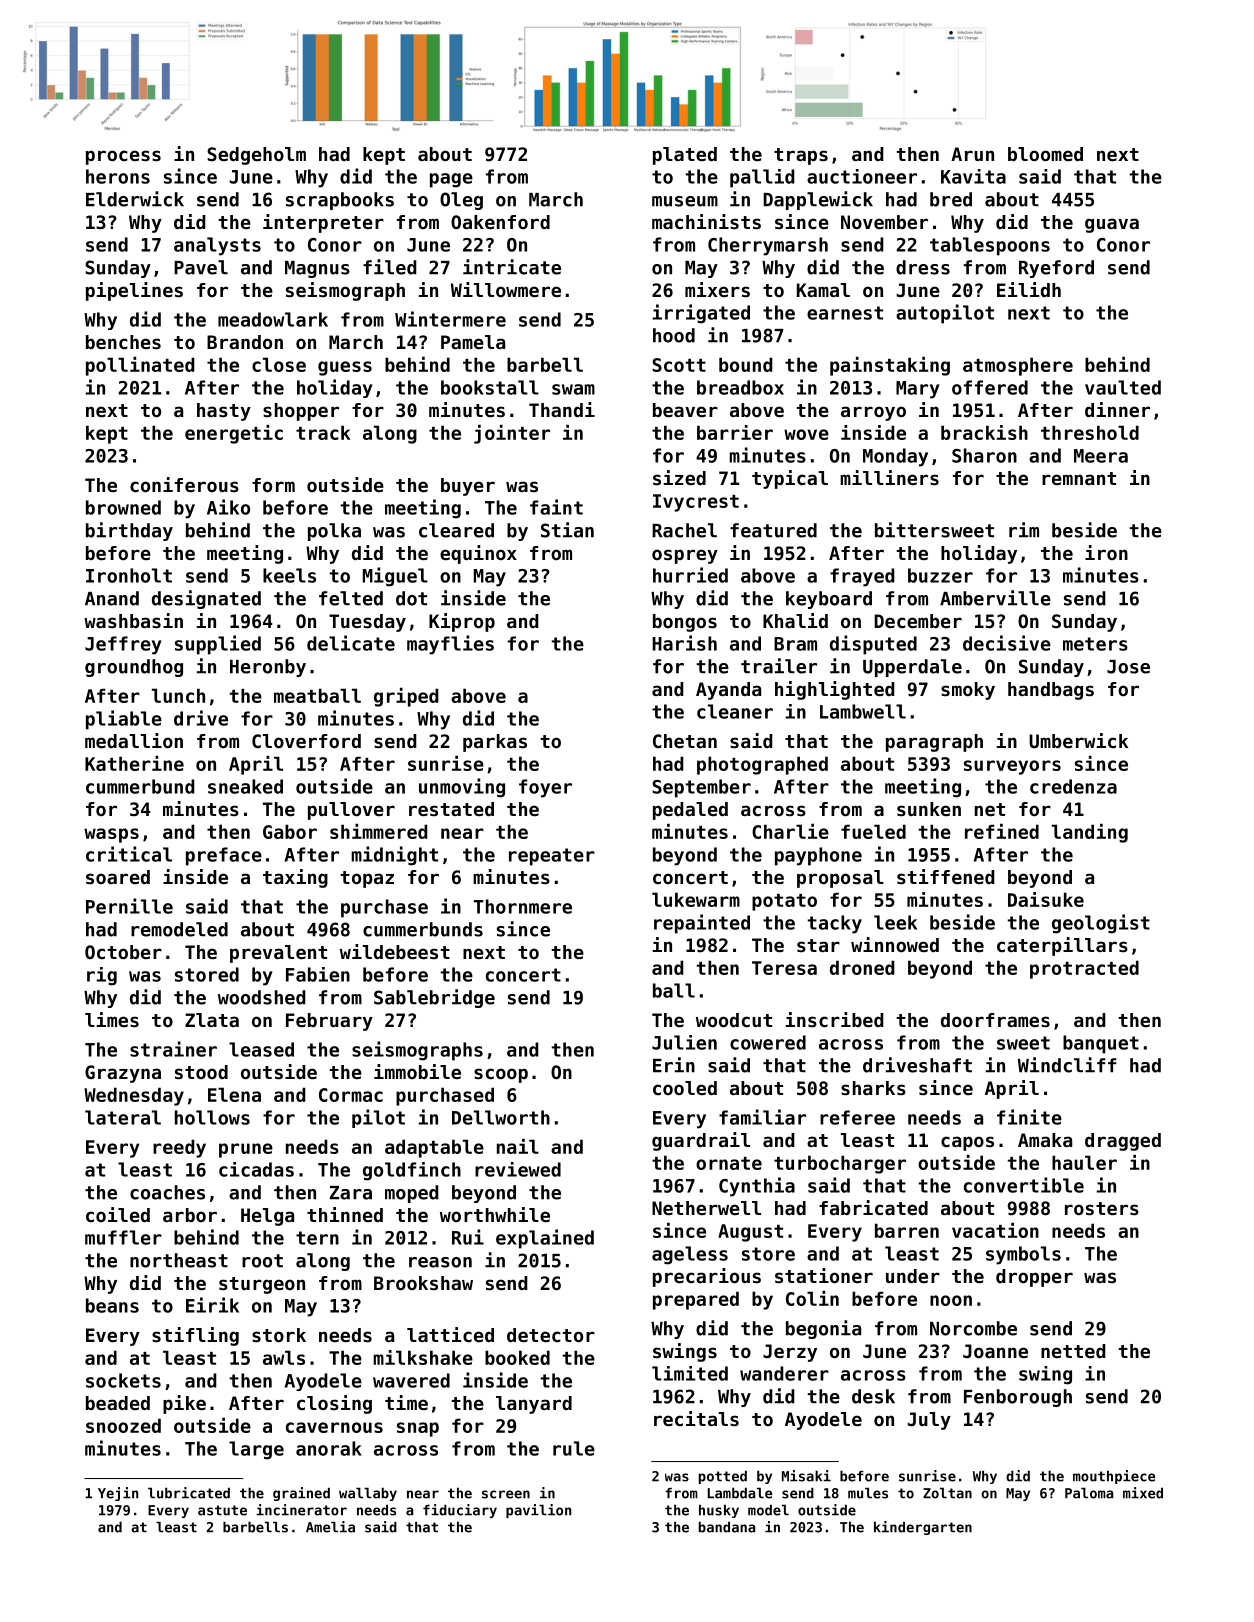 This screenshot has width=1254, height=1622. I want to click on museum, so click(685, 201).
